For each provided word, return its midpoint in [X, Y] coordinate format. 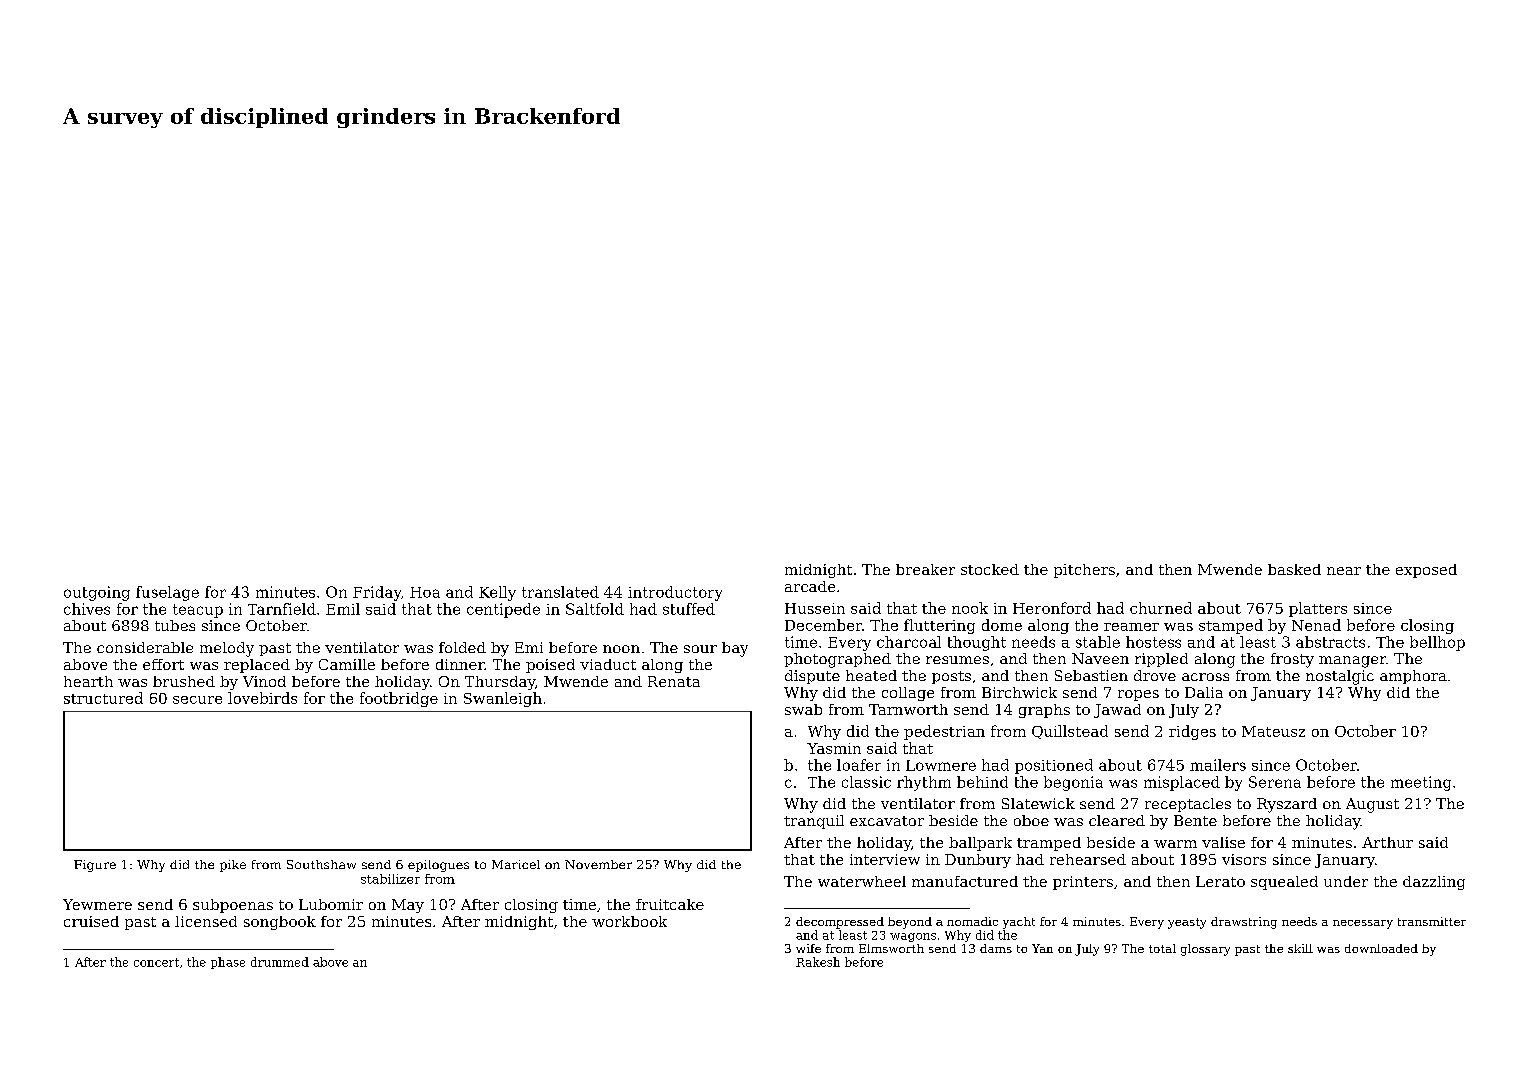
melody [227, 649]
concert [156, 962]
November [598, 864]
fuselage [167, 593]
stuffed [689, 609]
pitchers [1084, 571]
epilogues [438, 866]
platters [1318, 609]
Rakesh [818, 962]
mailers [1218, 765]
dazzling [1434, 883]
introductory [675, 593]
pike [233, 866]
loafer [859, 765]
